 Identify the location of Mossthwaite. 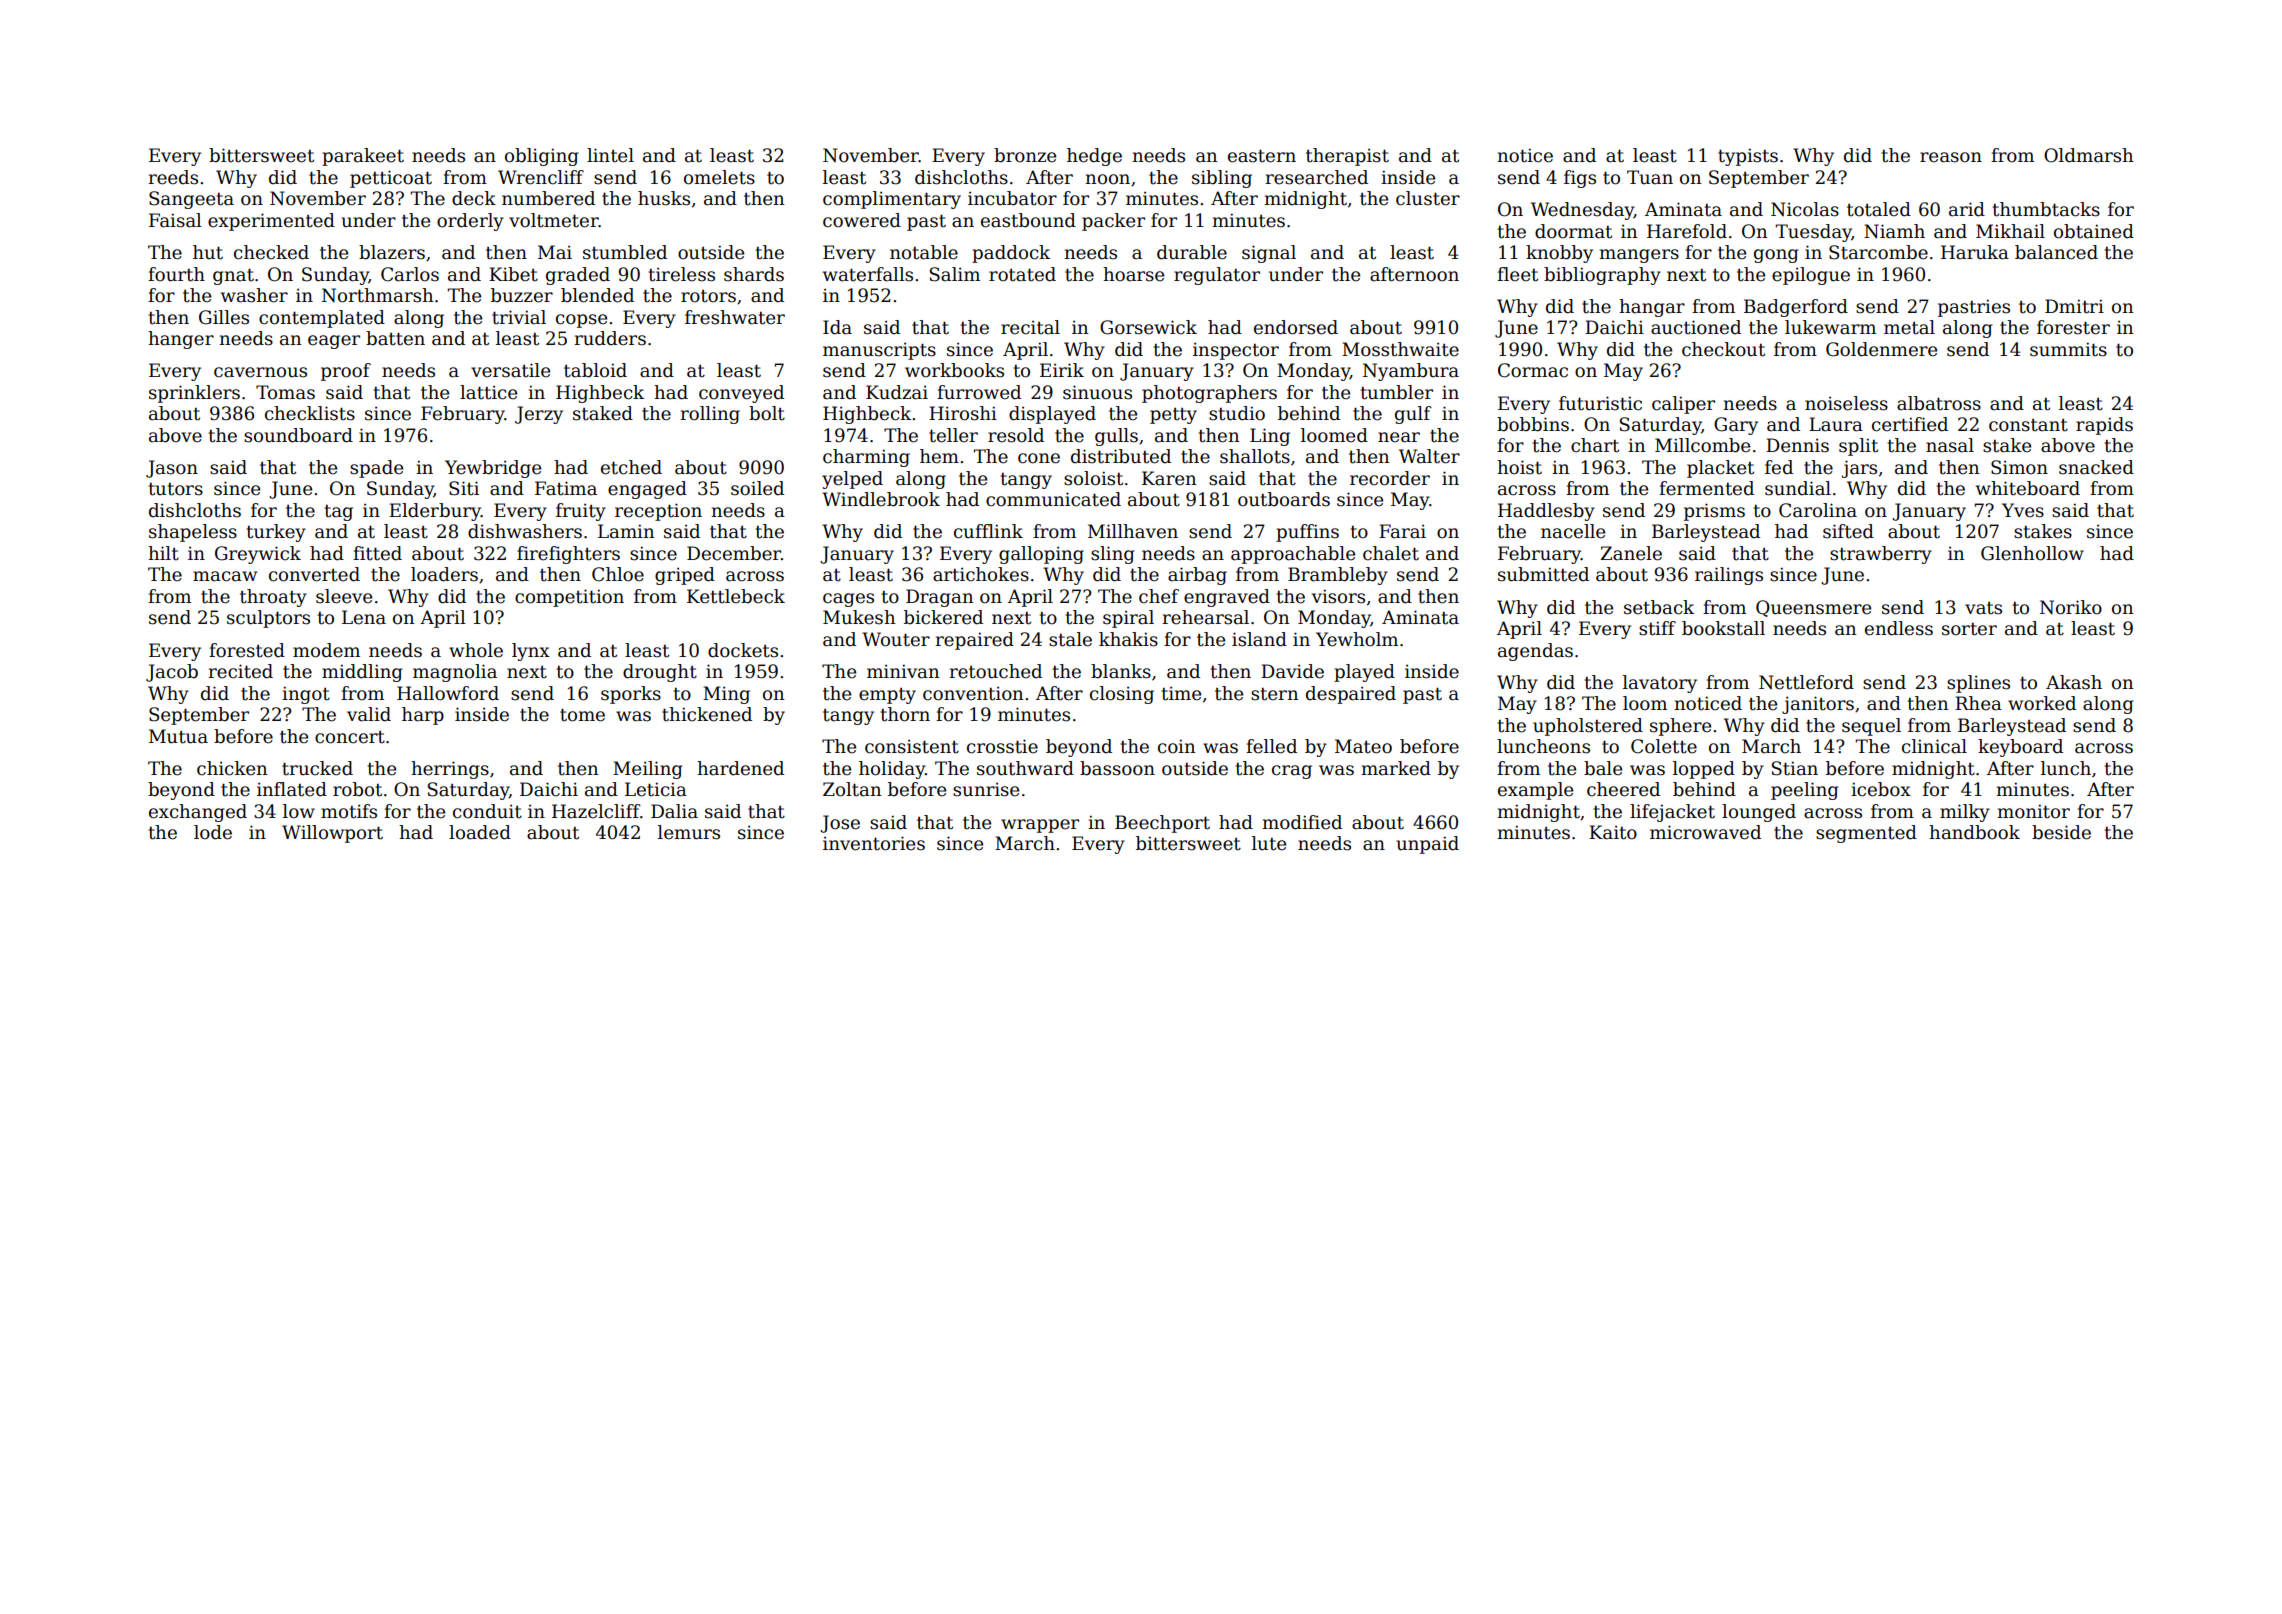
(1400, 349).
